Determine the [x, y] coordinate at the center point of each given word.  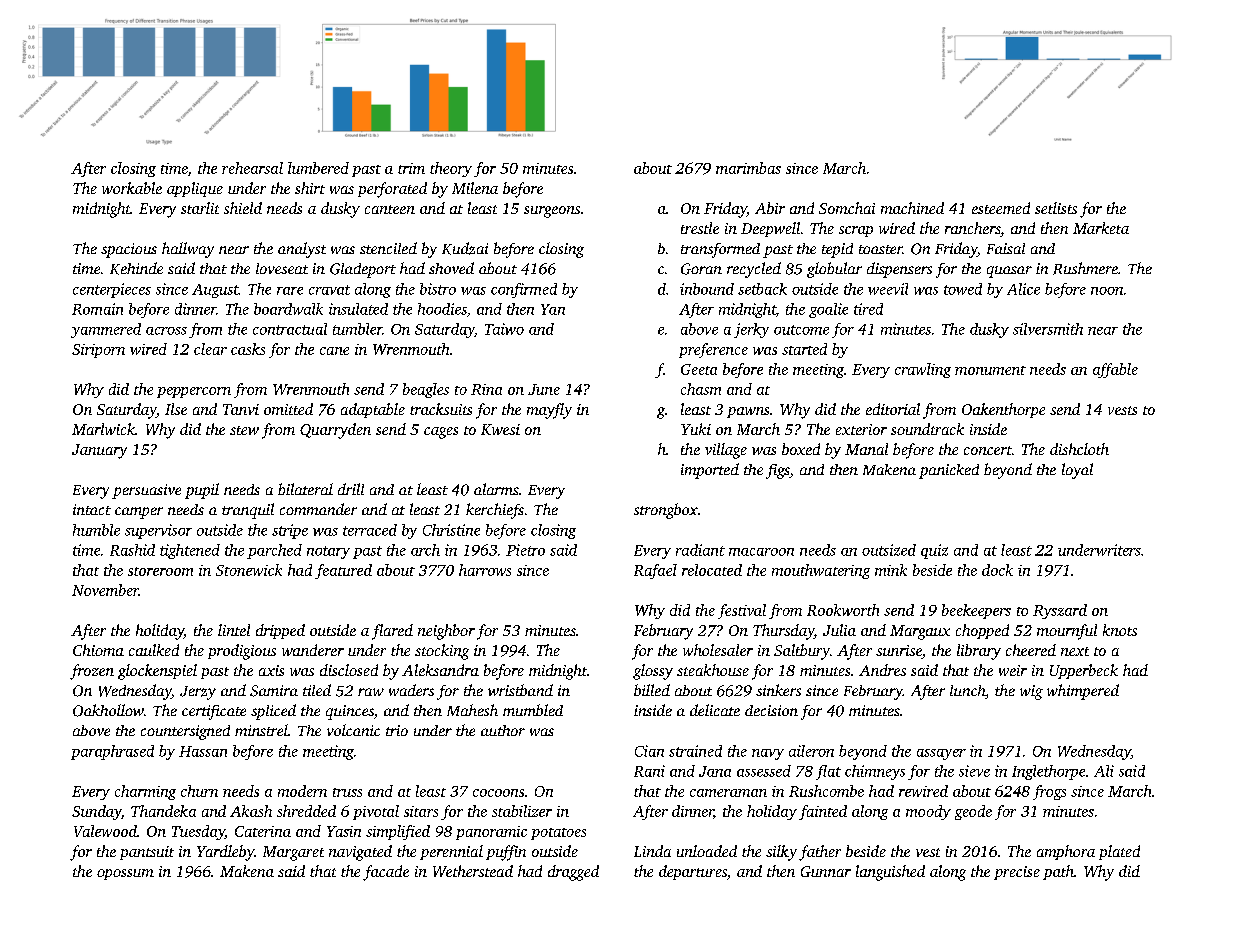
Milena [475, 188]
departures [693, 872]
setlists [1056, 208]
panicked [949, 471]
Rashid [132, 550]
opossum [125, 874]
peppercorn [194, 392]
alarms [496, 489]
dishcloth [1079, 449]
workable [132, 188]
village [726, 451]
